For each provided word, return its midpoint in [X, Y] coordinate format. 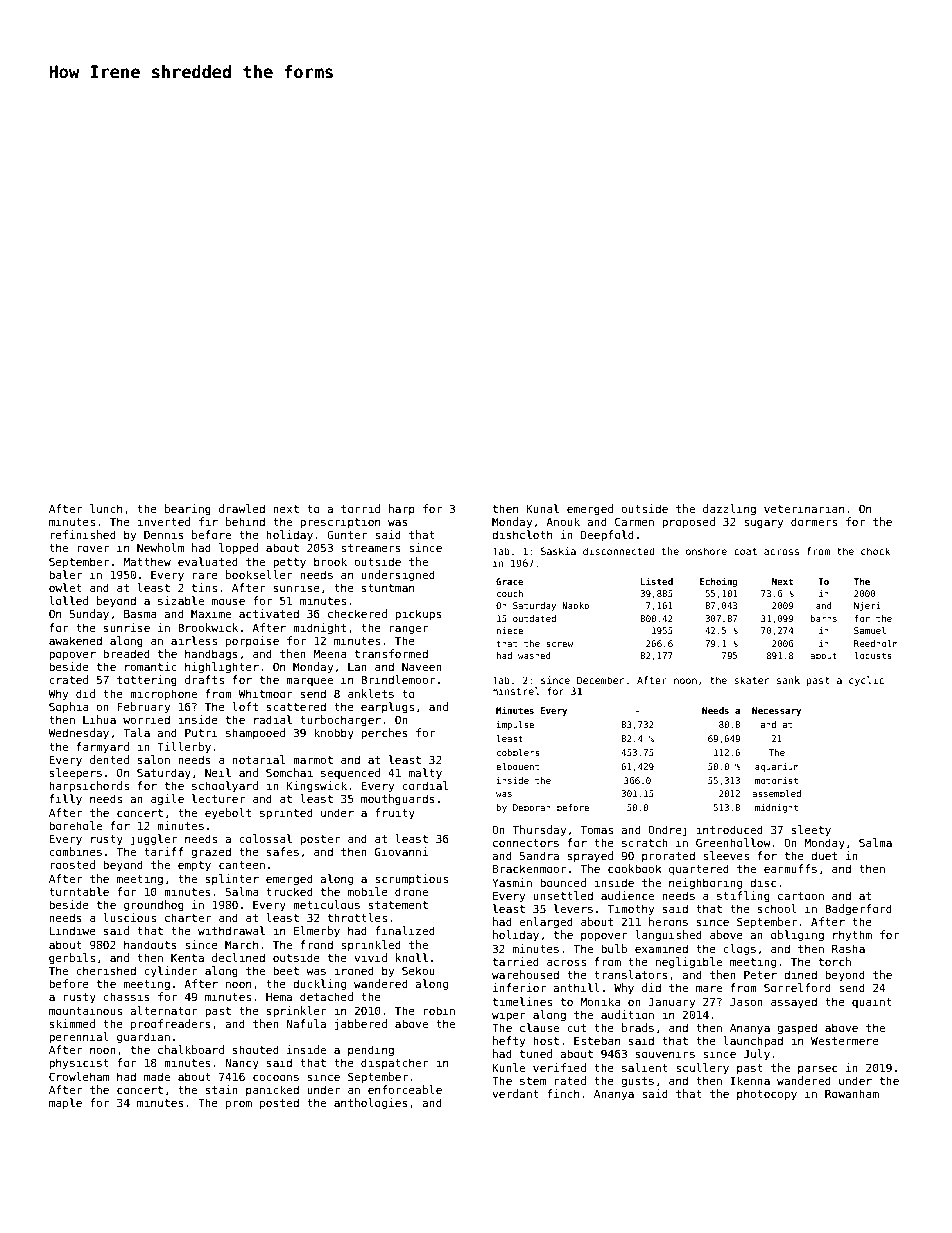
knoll [412, 957]
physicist [79, 1064]
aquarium [777, 767]
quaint [872, 1002]
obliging [797, 936]
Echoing [719, 582]
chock [876, 551]
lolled [68, 600]
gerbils [72, 959]
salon [154, 759]
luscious [129, 917]
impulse [515, 725]
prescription [340, 522]
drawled [242, 508]
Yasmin [512, 882]
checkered [357, 613]
